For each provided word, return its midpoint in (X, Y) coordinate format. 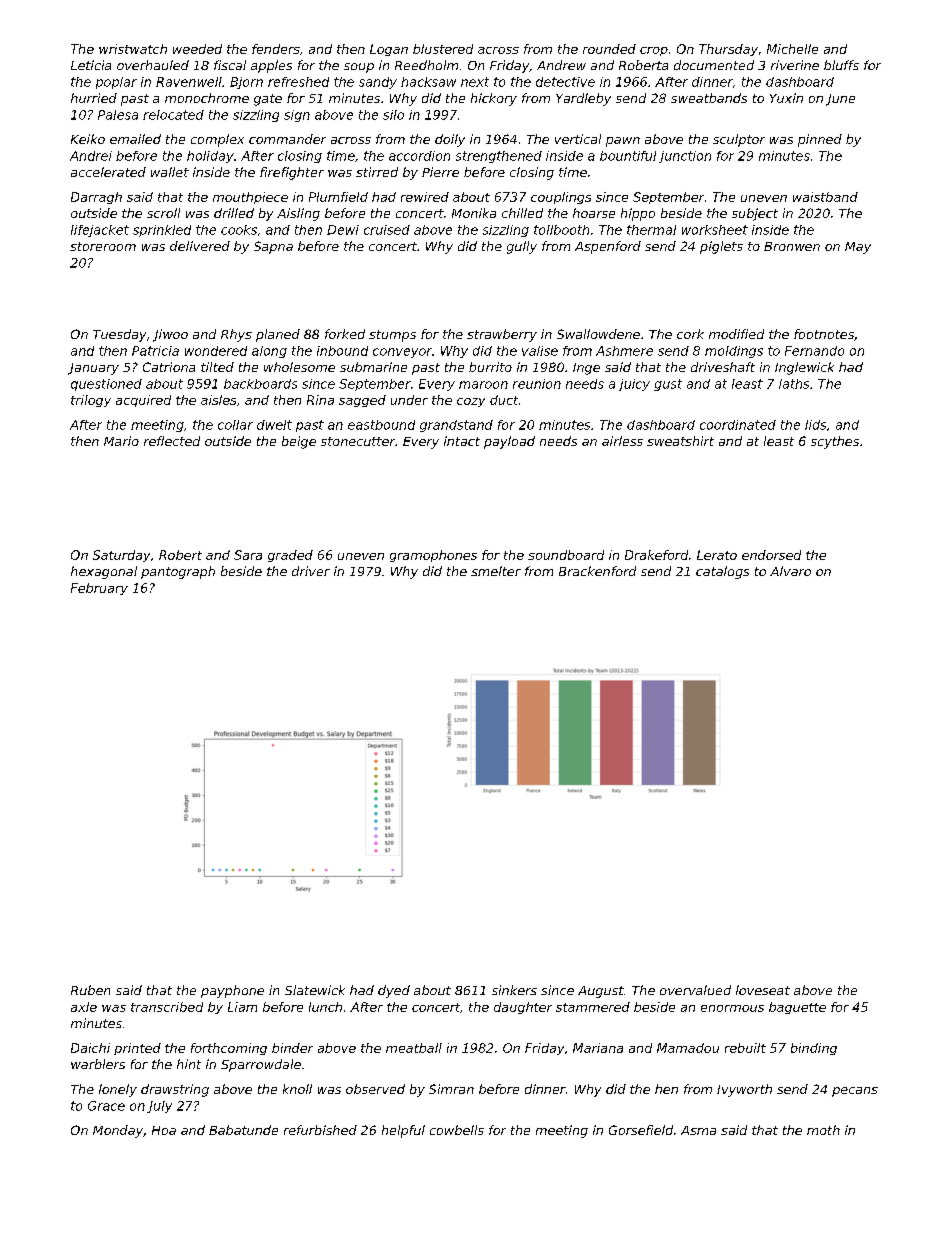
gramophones (433, 556)
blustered (443, 49)
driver (311, 571)
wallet (170, 172)
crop (654, 51)
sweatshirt (680, 441)
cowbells (457, 1130)
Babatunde (243, 1130)
